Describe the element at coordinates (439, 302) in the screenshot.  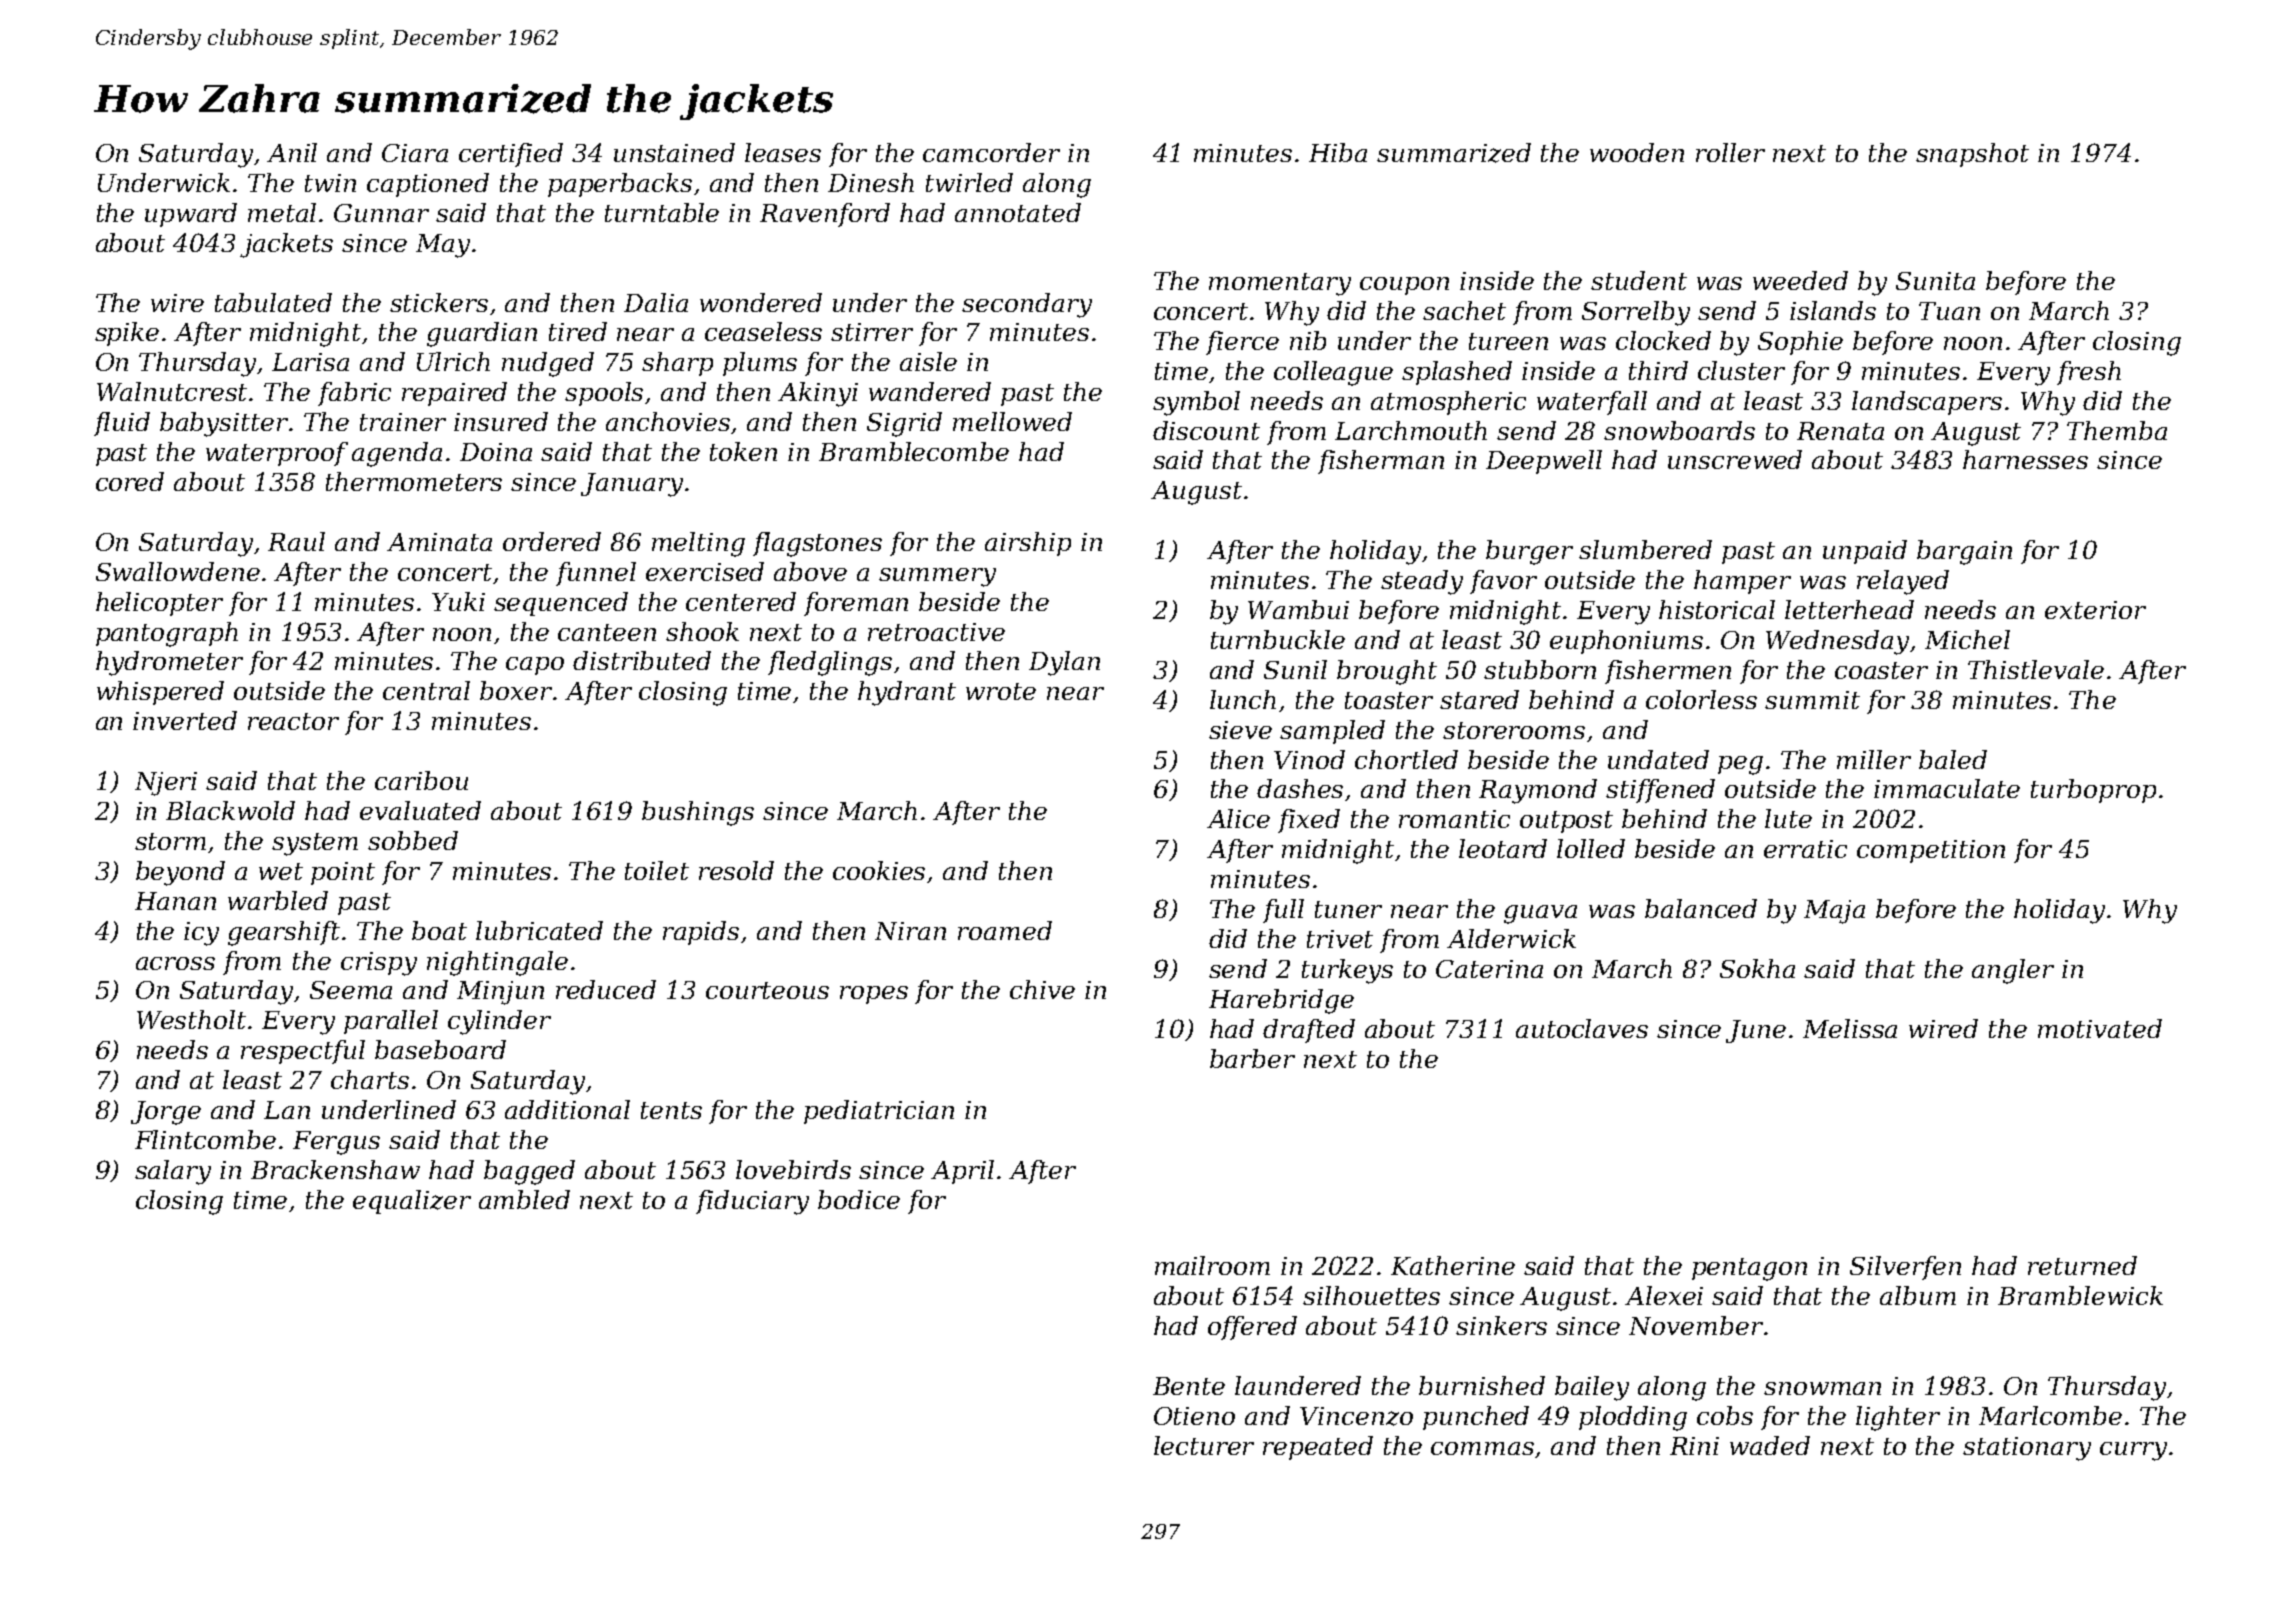
I see `stickers` at that location.
